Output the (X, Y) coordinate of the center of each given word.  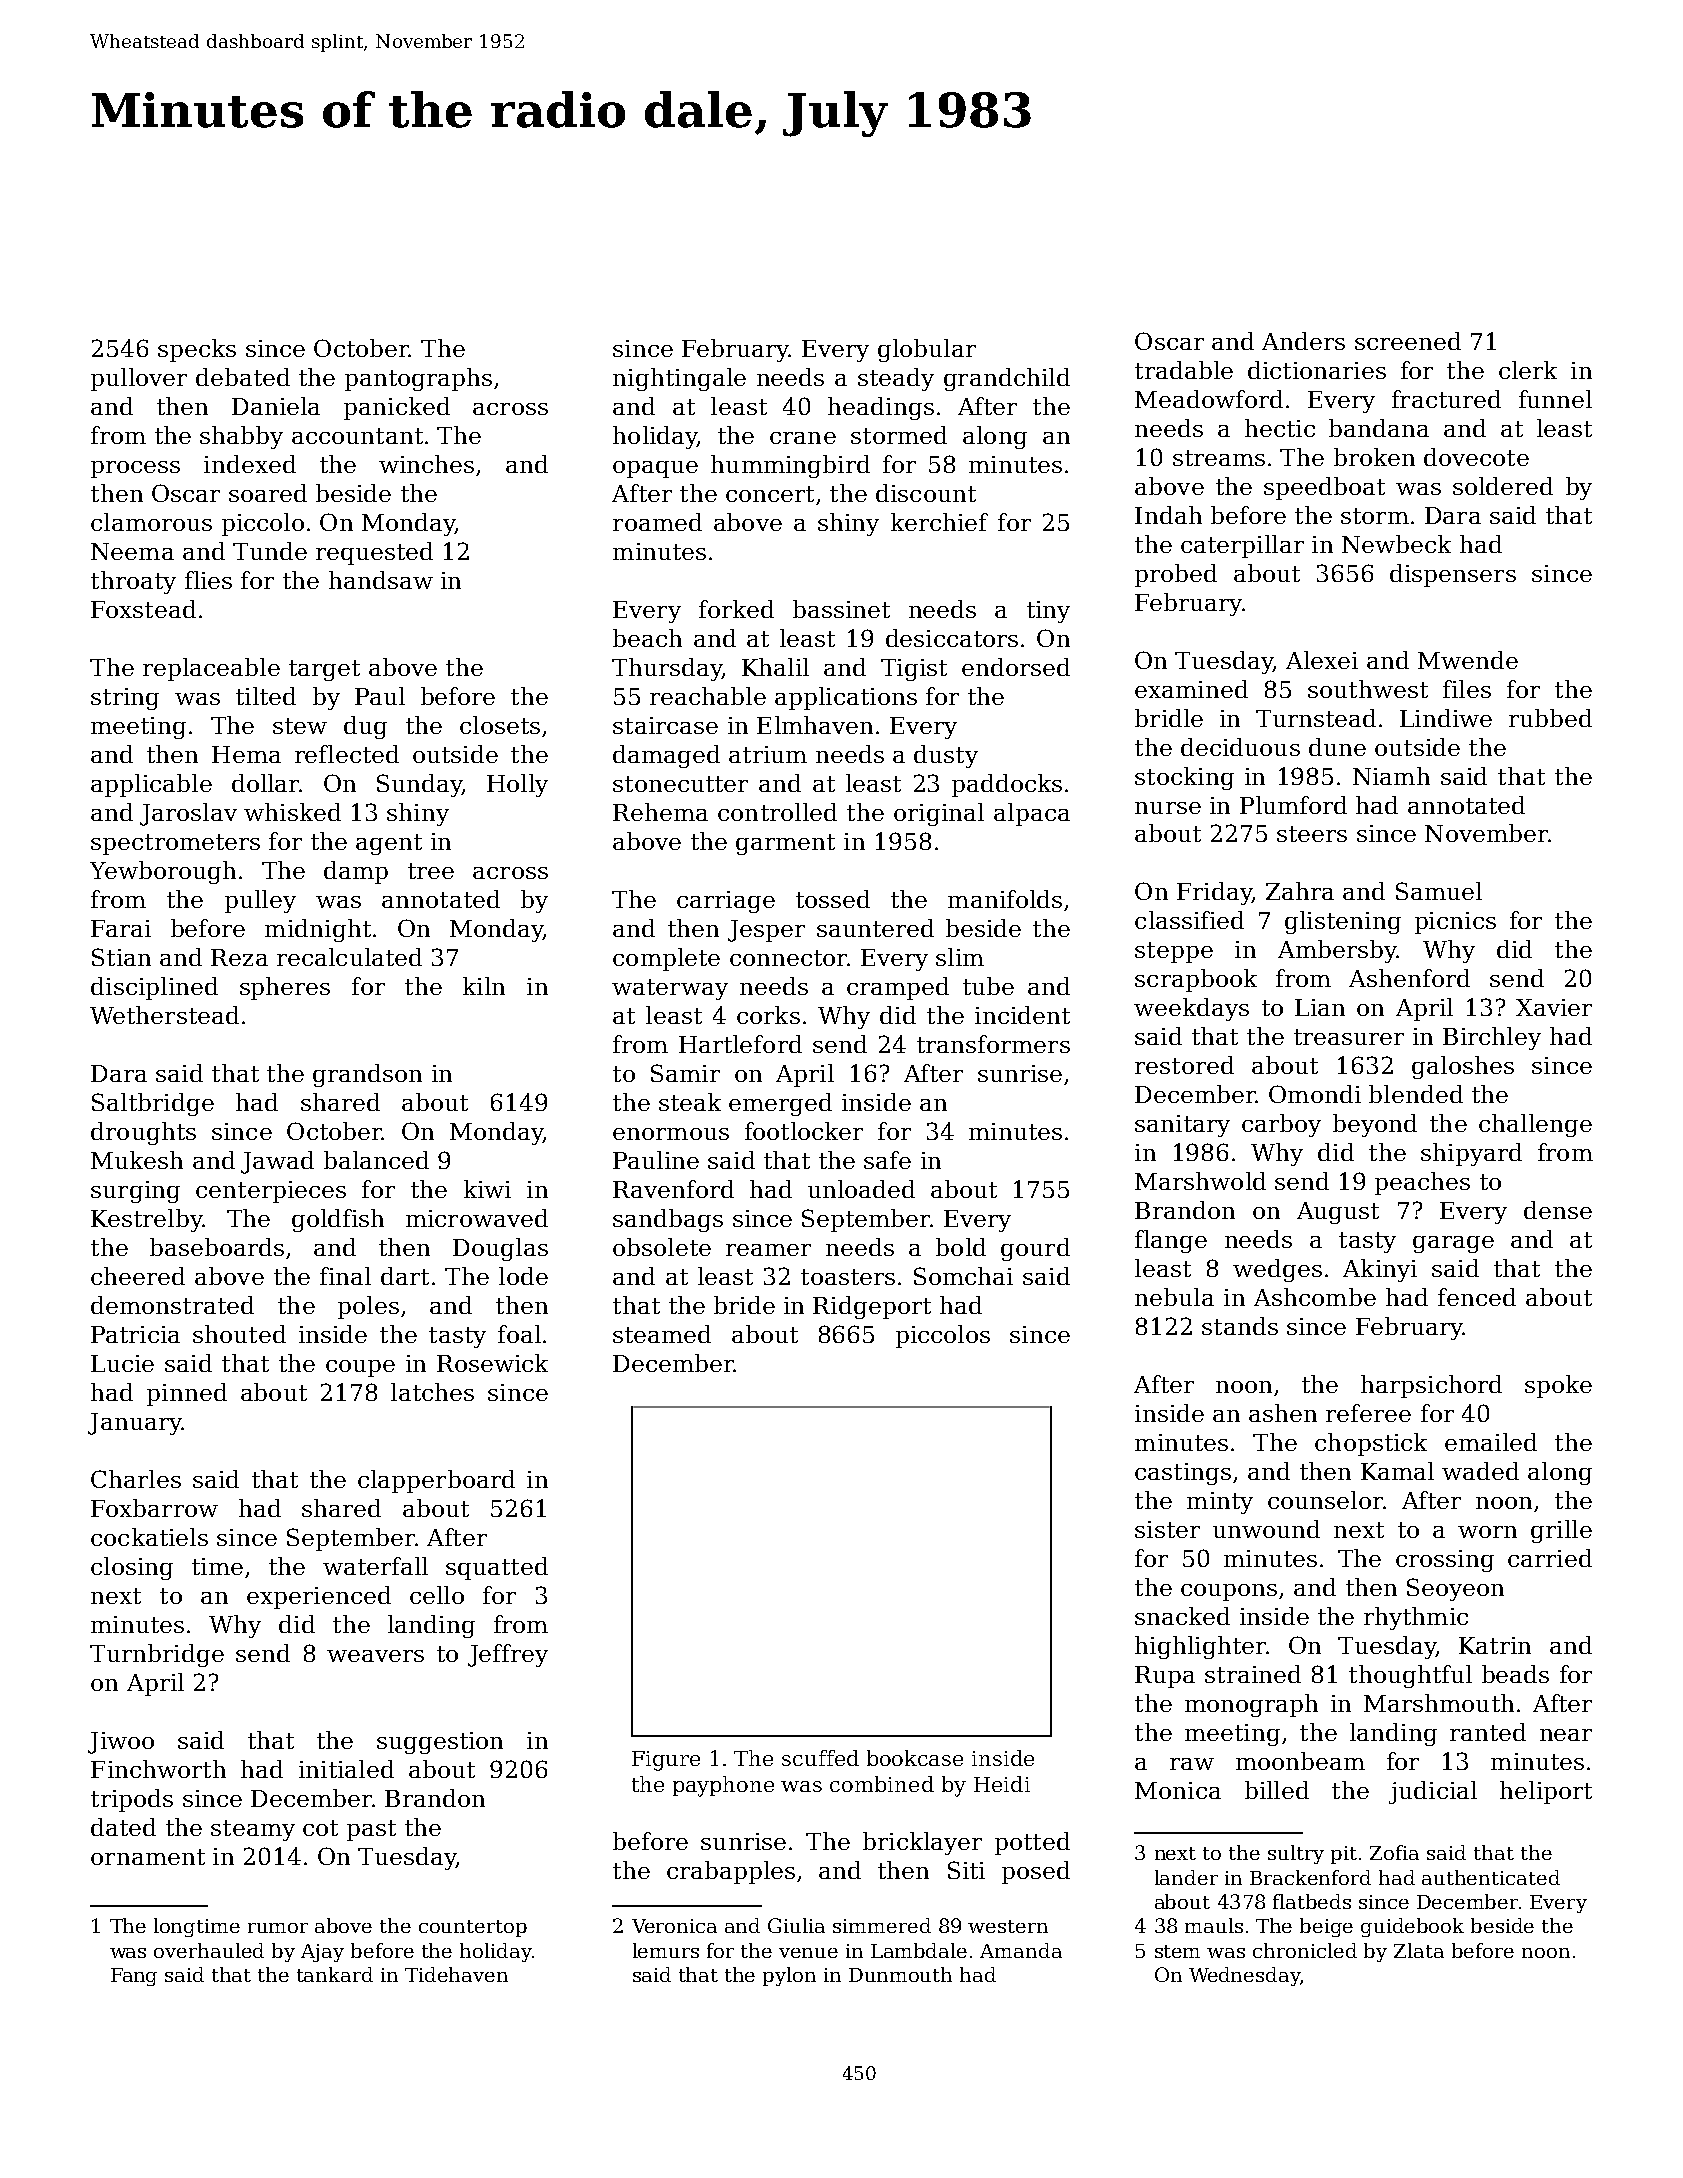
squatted (497, 1568)
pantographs (418, 379)
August (1338, 1213)
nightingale (679, 379)
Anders (1303, 341)
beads (1515, 1674)
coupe (360, 1368)
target (324, 670)
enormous (671, 1134)
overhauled (209, 1950)
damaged (666, 756)
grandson (367, 1075)
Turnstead (1316, 718)
